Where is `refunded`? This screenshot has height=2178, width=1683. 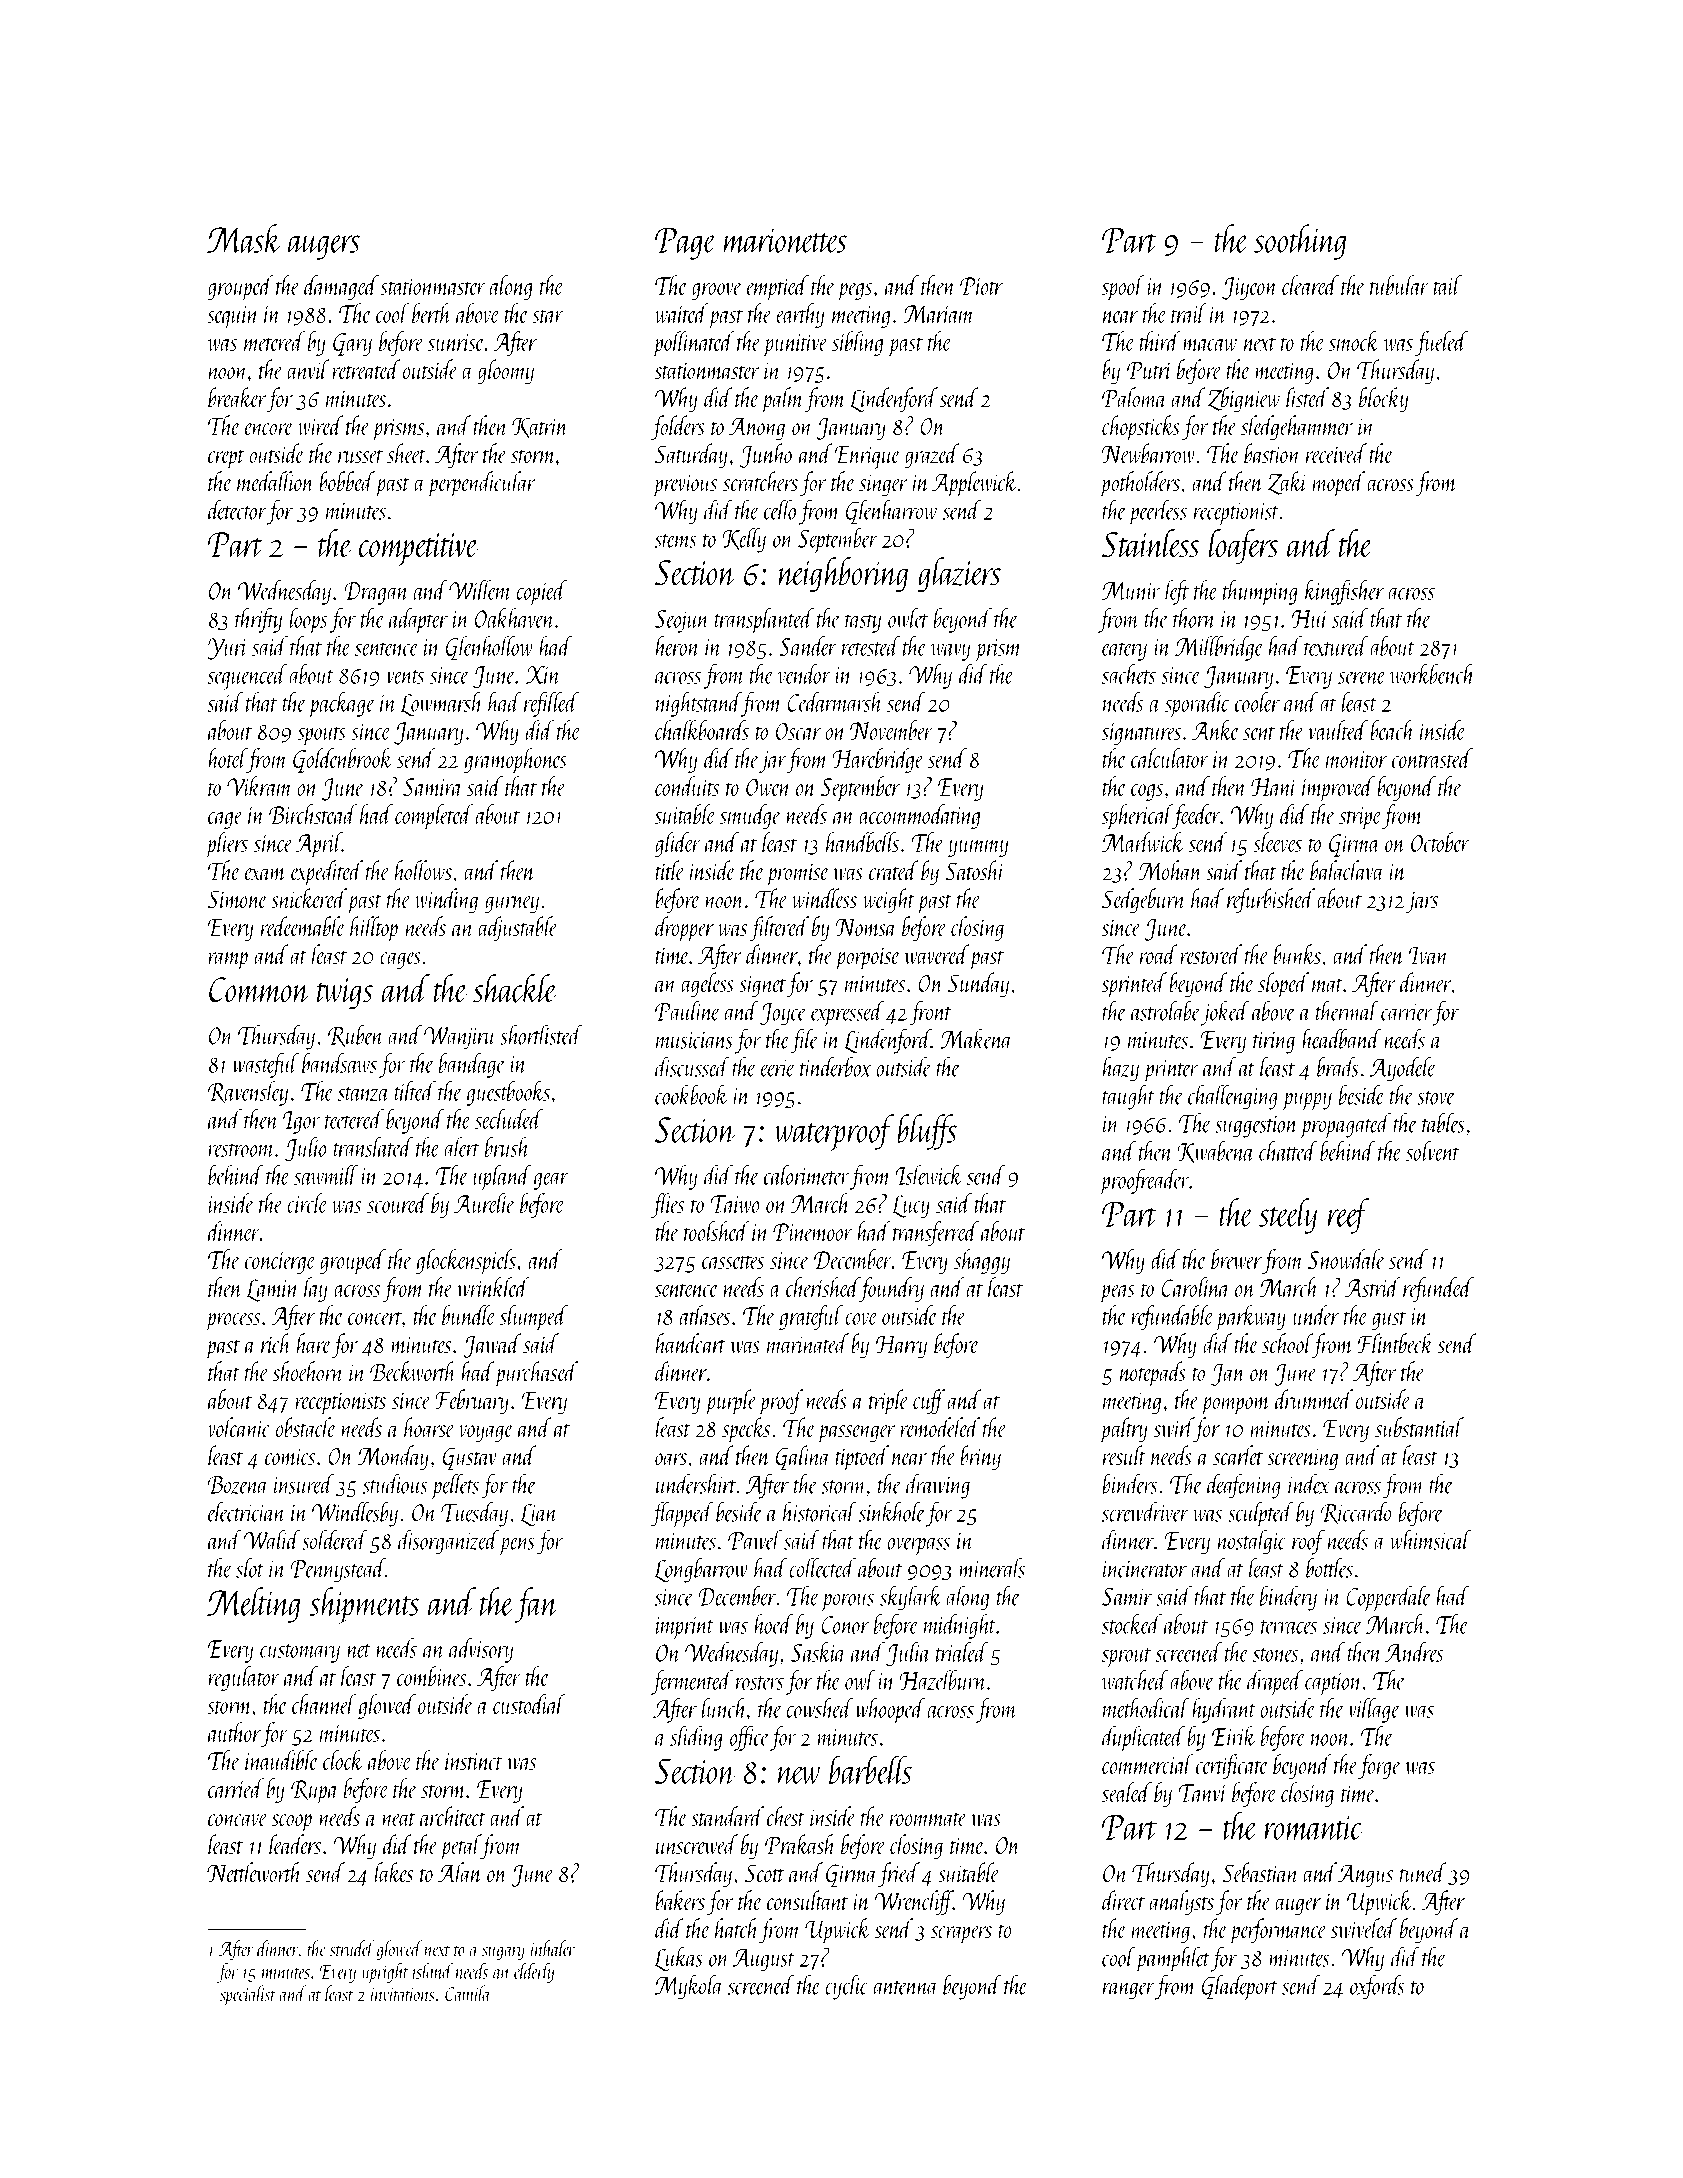 refunded is located at coordinates (1438, 1289).
